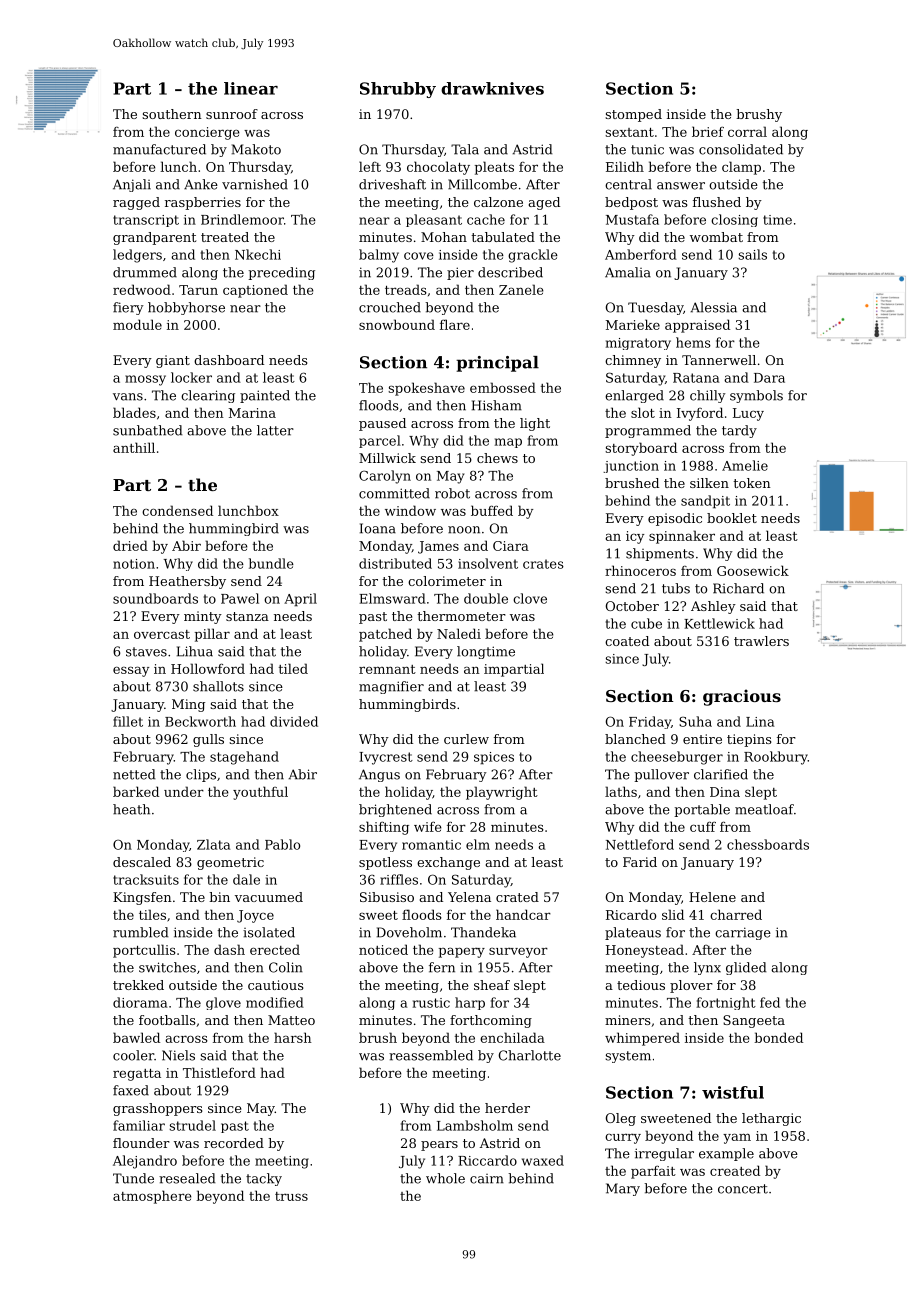  What do you see at coordinates (535, 424) in the screenshot?
I see `light` at bounding box center [535, 424].
